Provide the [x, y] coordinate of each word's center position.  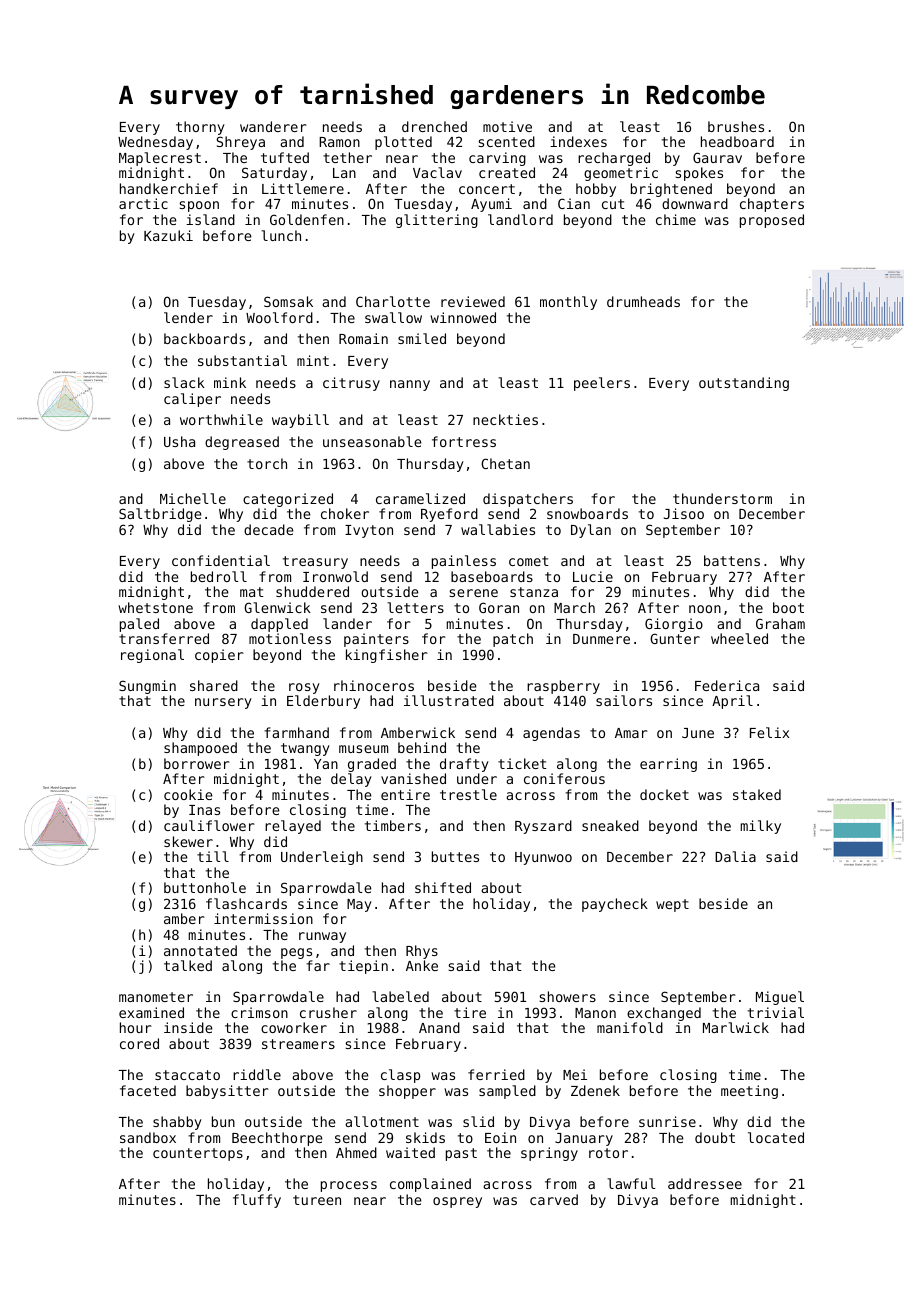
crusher [328, 1012]
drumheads [643, 301]
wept [672, 905]
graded [372, 765]
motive [507, 126]
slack [184, 382]
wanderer [273, 126]
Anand [439, 1027]
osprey [457, 1202]
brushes [736, 126]
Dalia [735, 856]
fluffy [257, 1201]
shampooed [200, 749]
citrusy [351, 384]
